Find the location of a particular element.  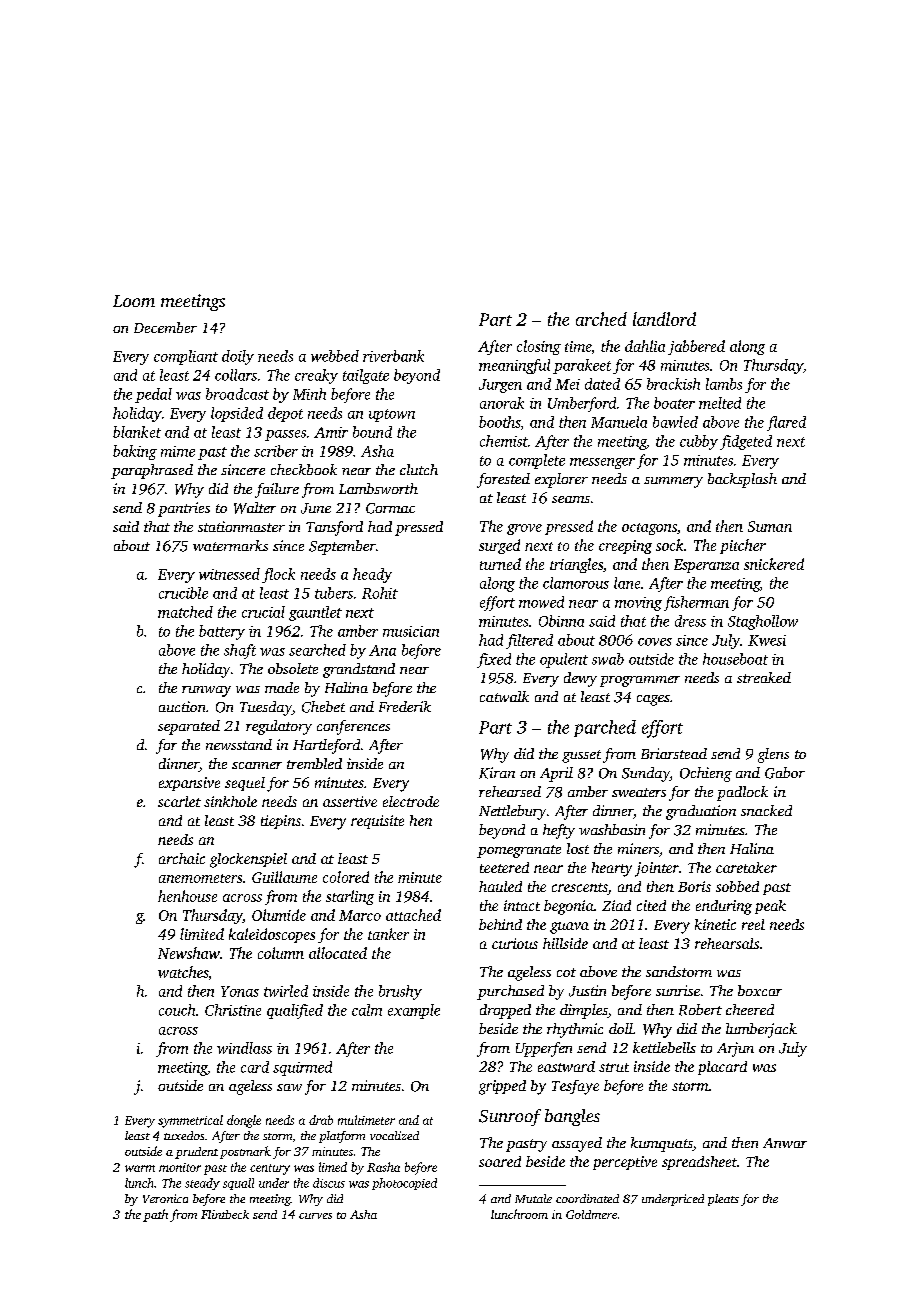

doily is located at coordinates (238, 357).
